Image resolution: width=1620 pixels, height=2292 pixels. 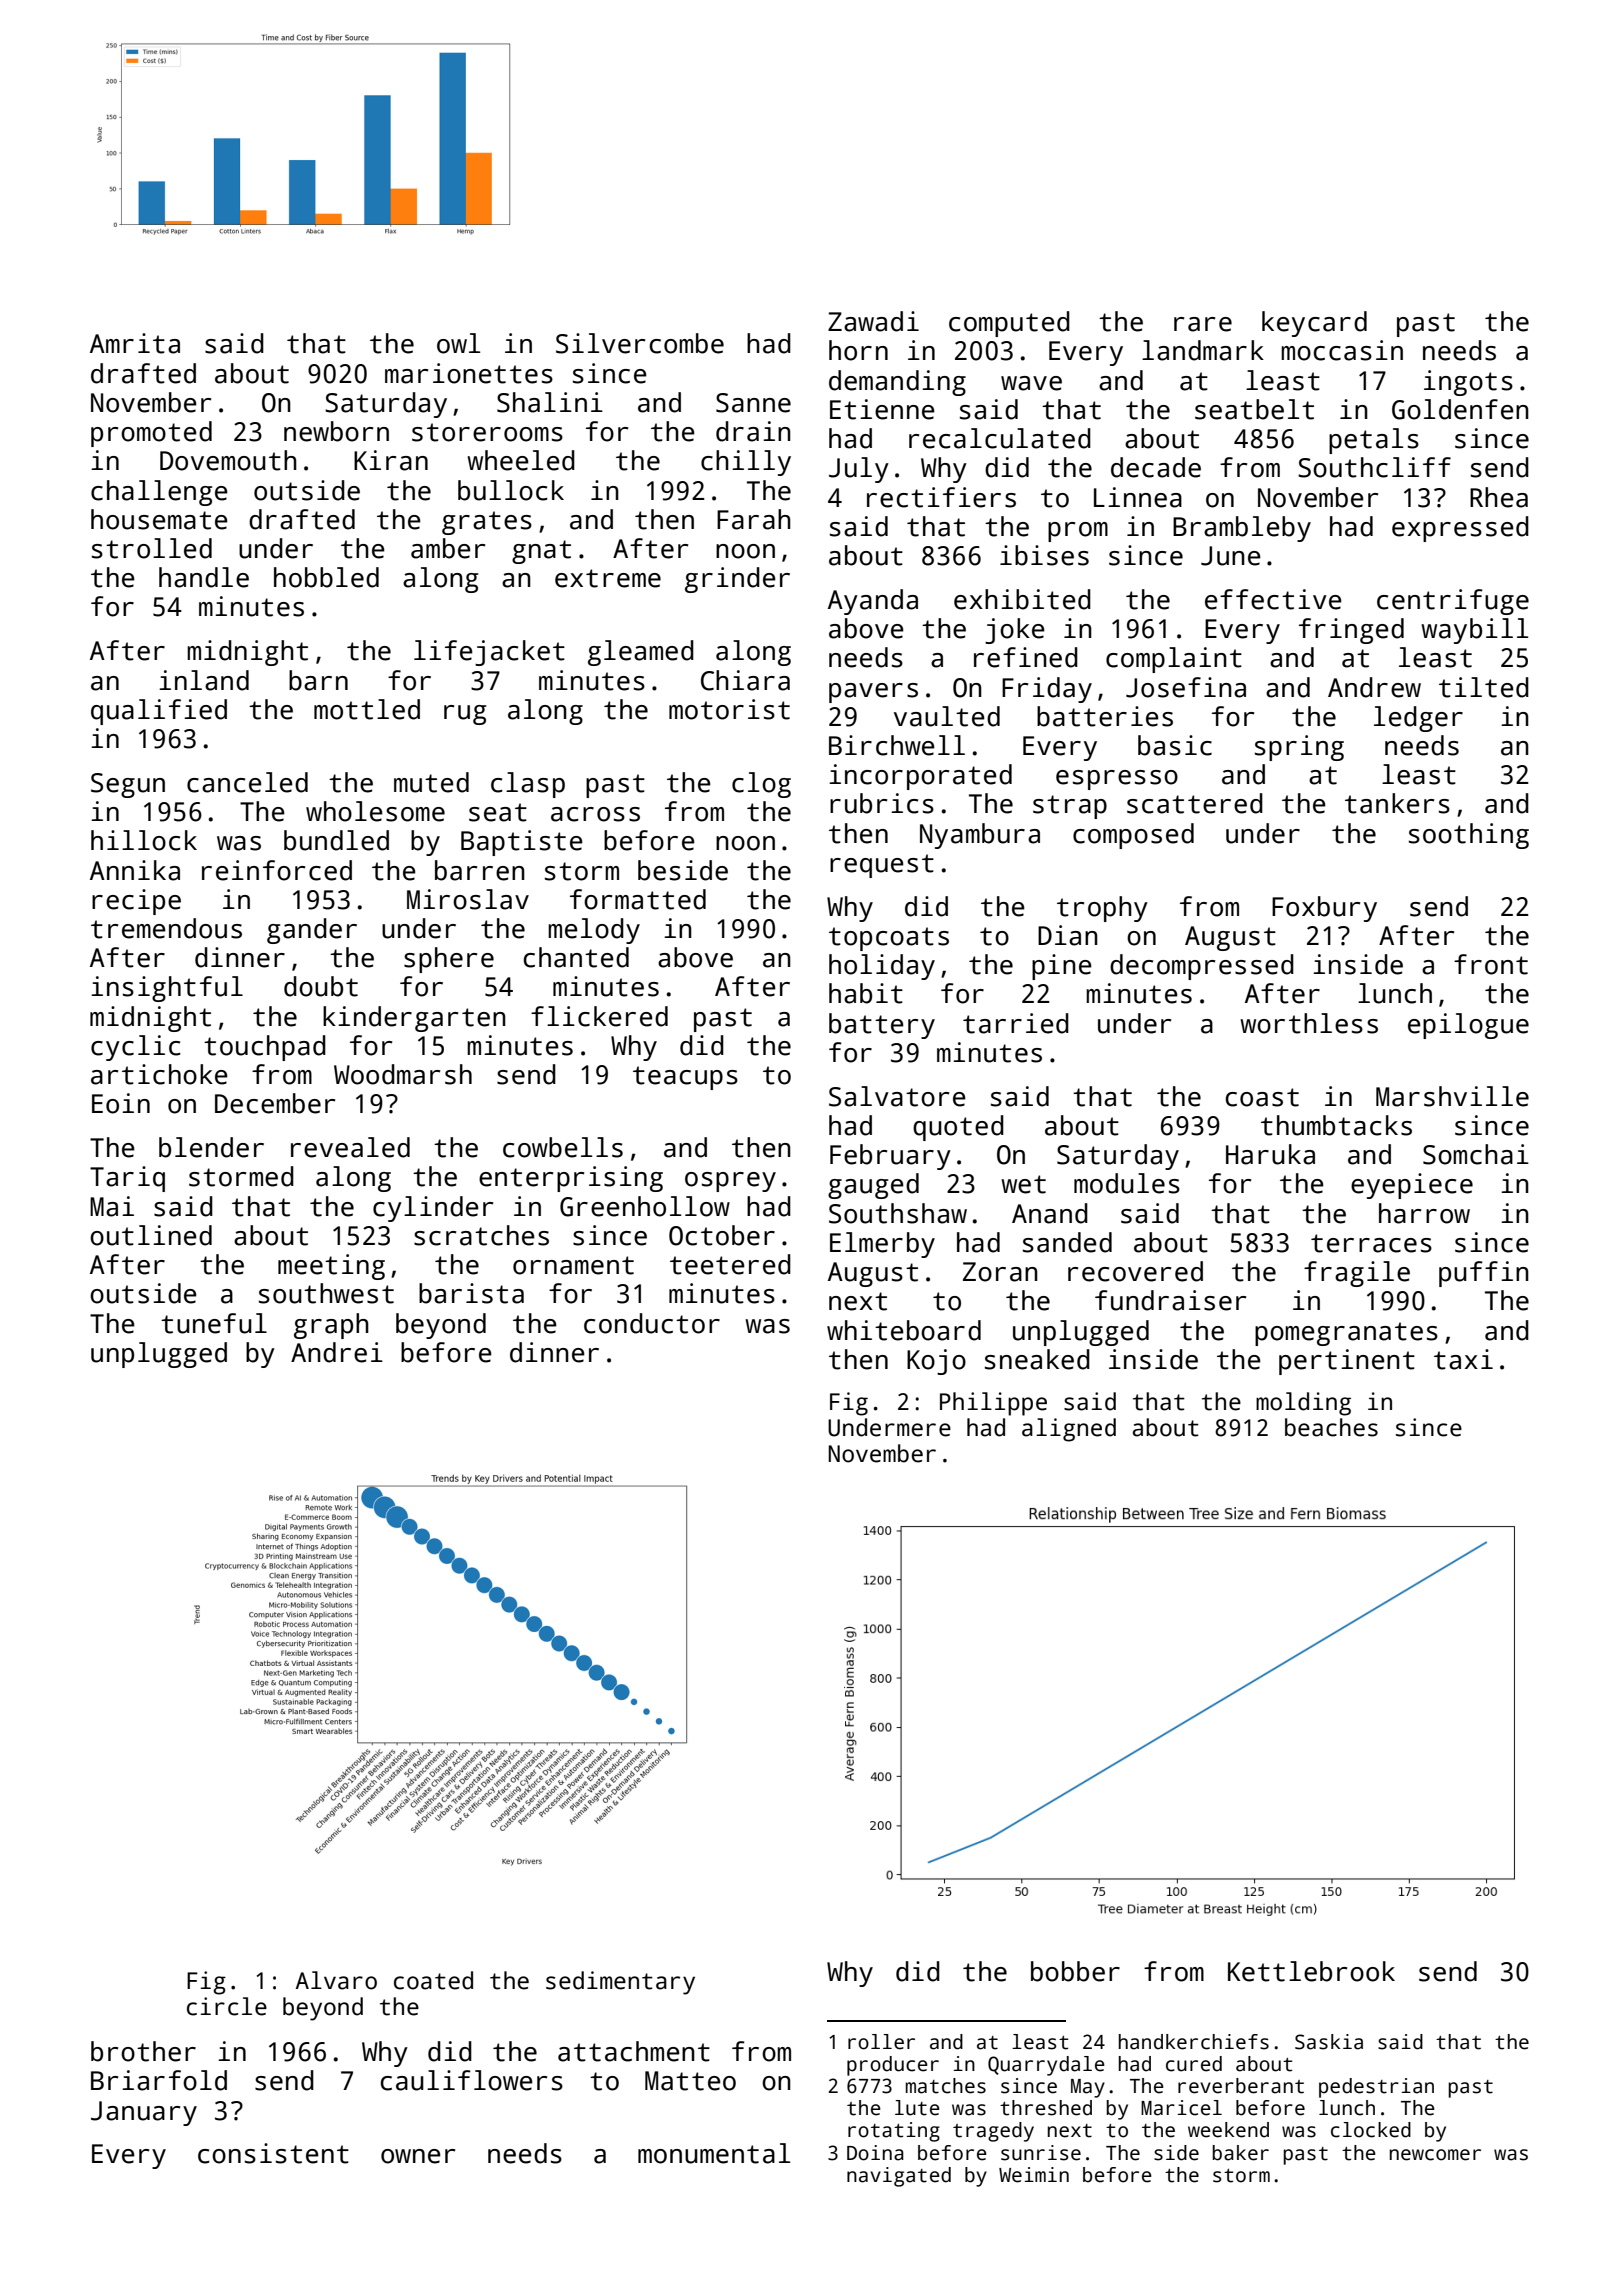 I want to click on basic, so click(x=1175, y=745).
